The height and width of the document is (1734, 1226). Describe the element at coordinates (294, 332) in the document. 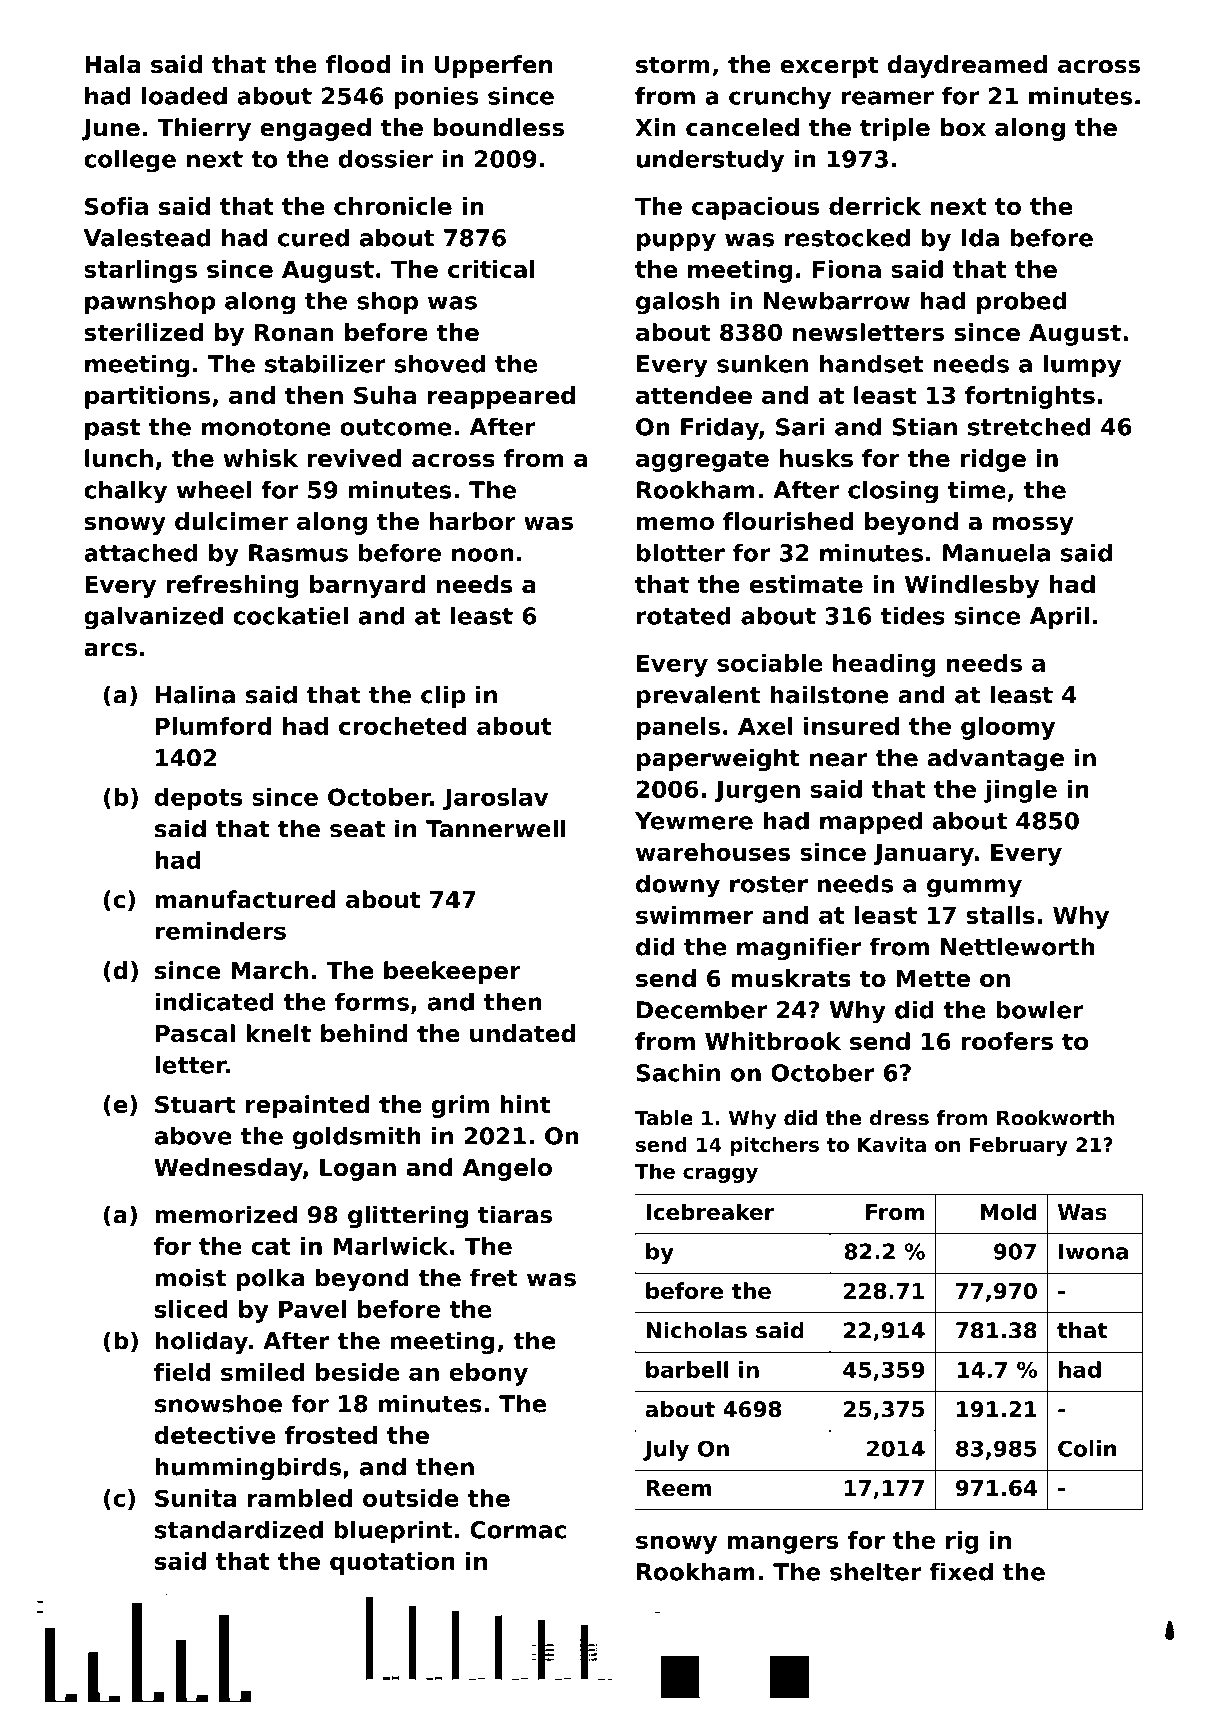

I see `Ronan` at that location.
